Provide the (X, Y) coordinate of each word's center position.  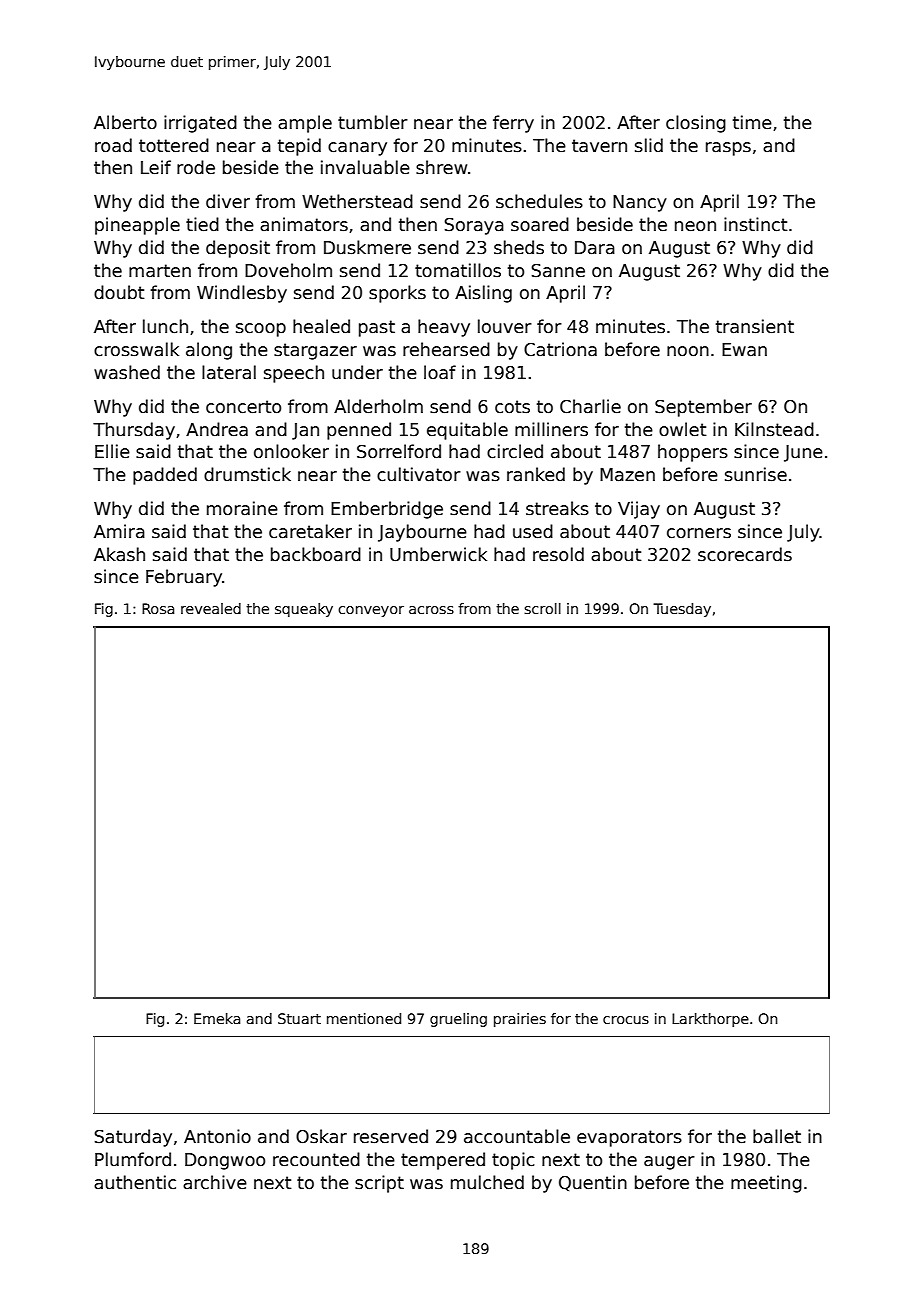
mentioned (364, 1018)
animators (304, 224)
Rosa (158, 608)
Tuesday (682, 610)
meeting (766, 1184)
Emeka (217, 1018)
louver (505, 326)
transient (755, 326)
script (379, 1184)
